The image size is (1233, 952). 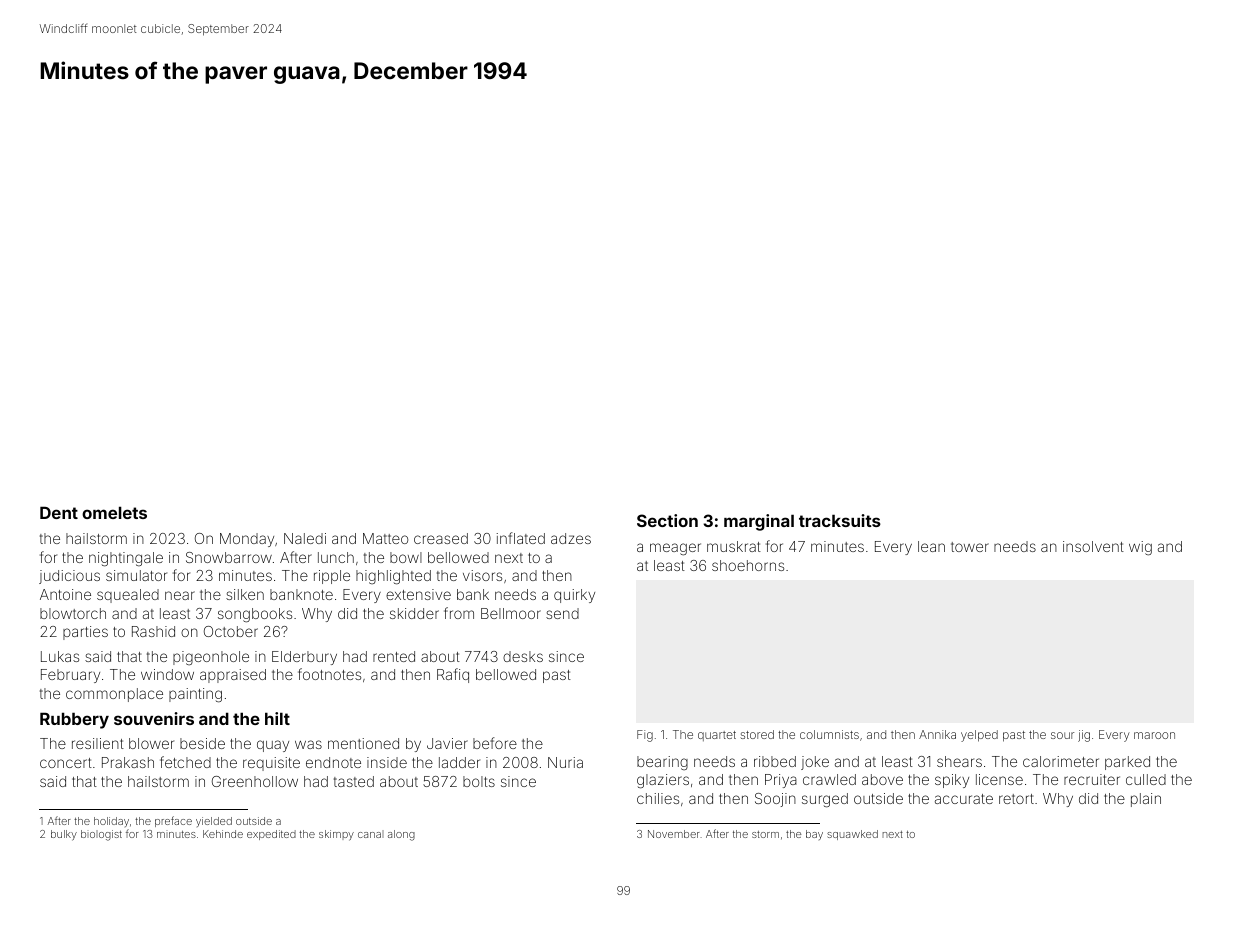 I want to click on Section, so click(x=667, y=520).
